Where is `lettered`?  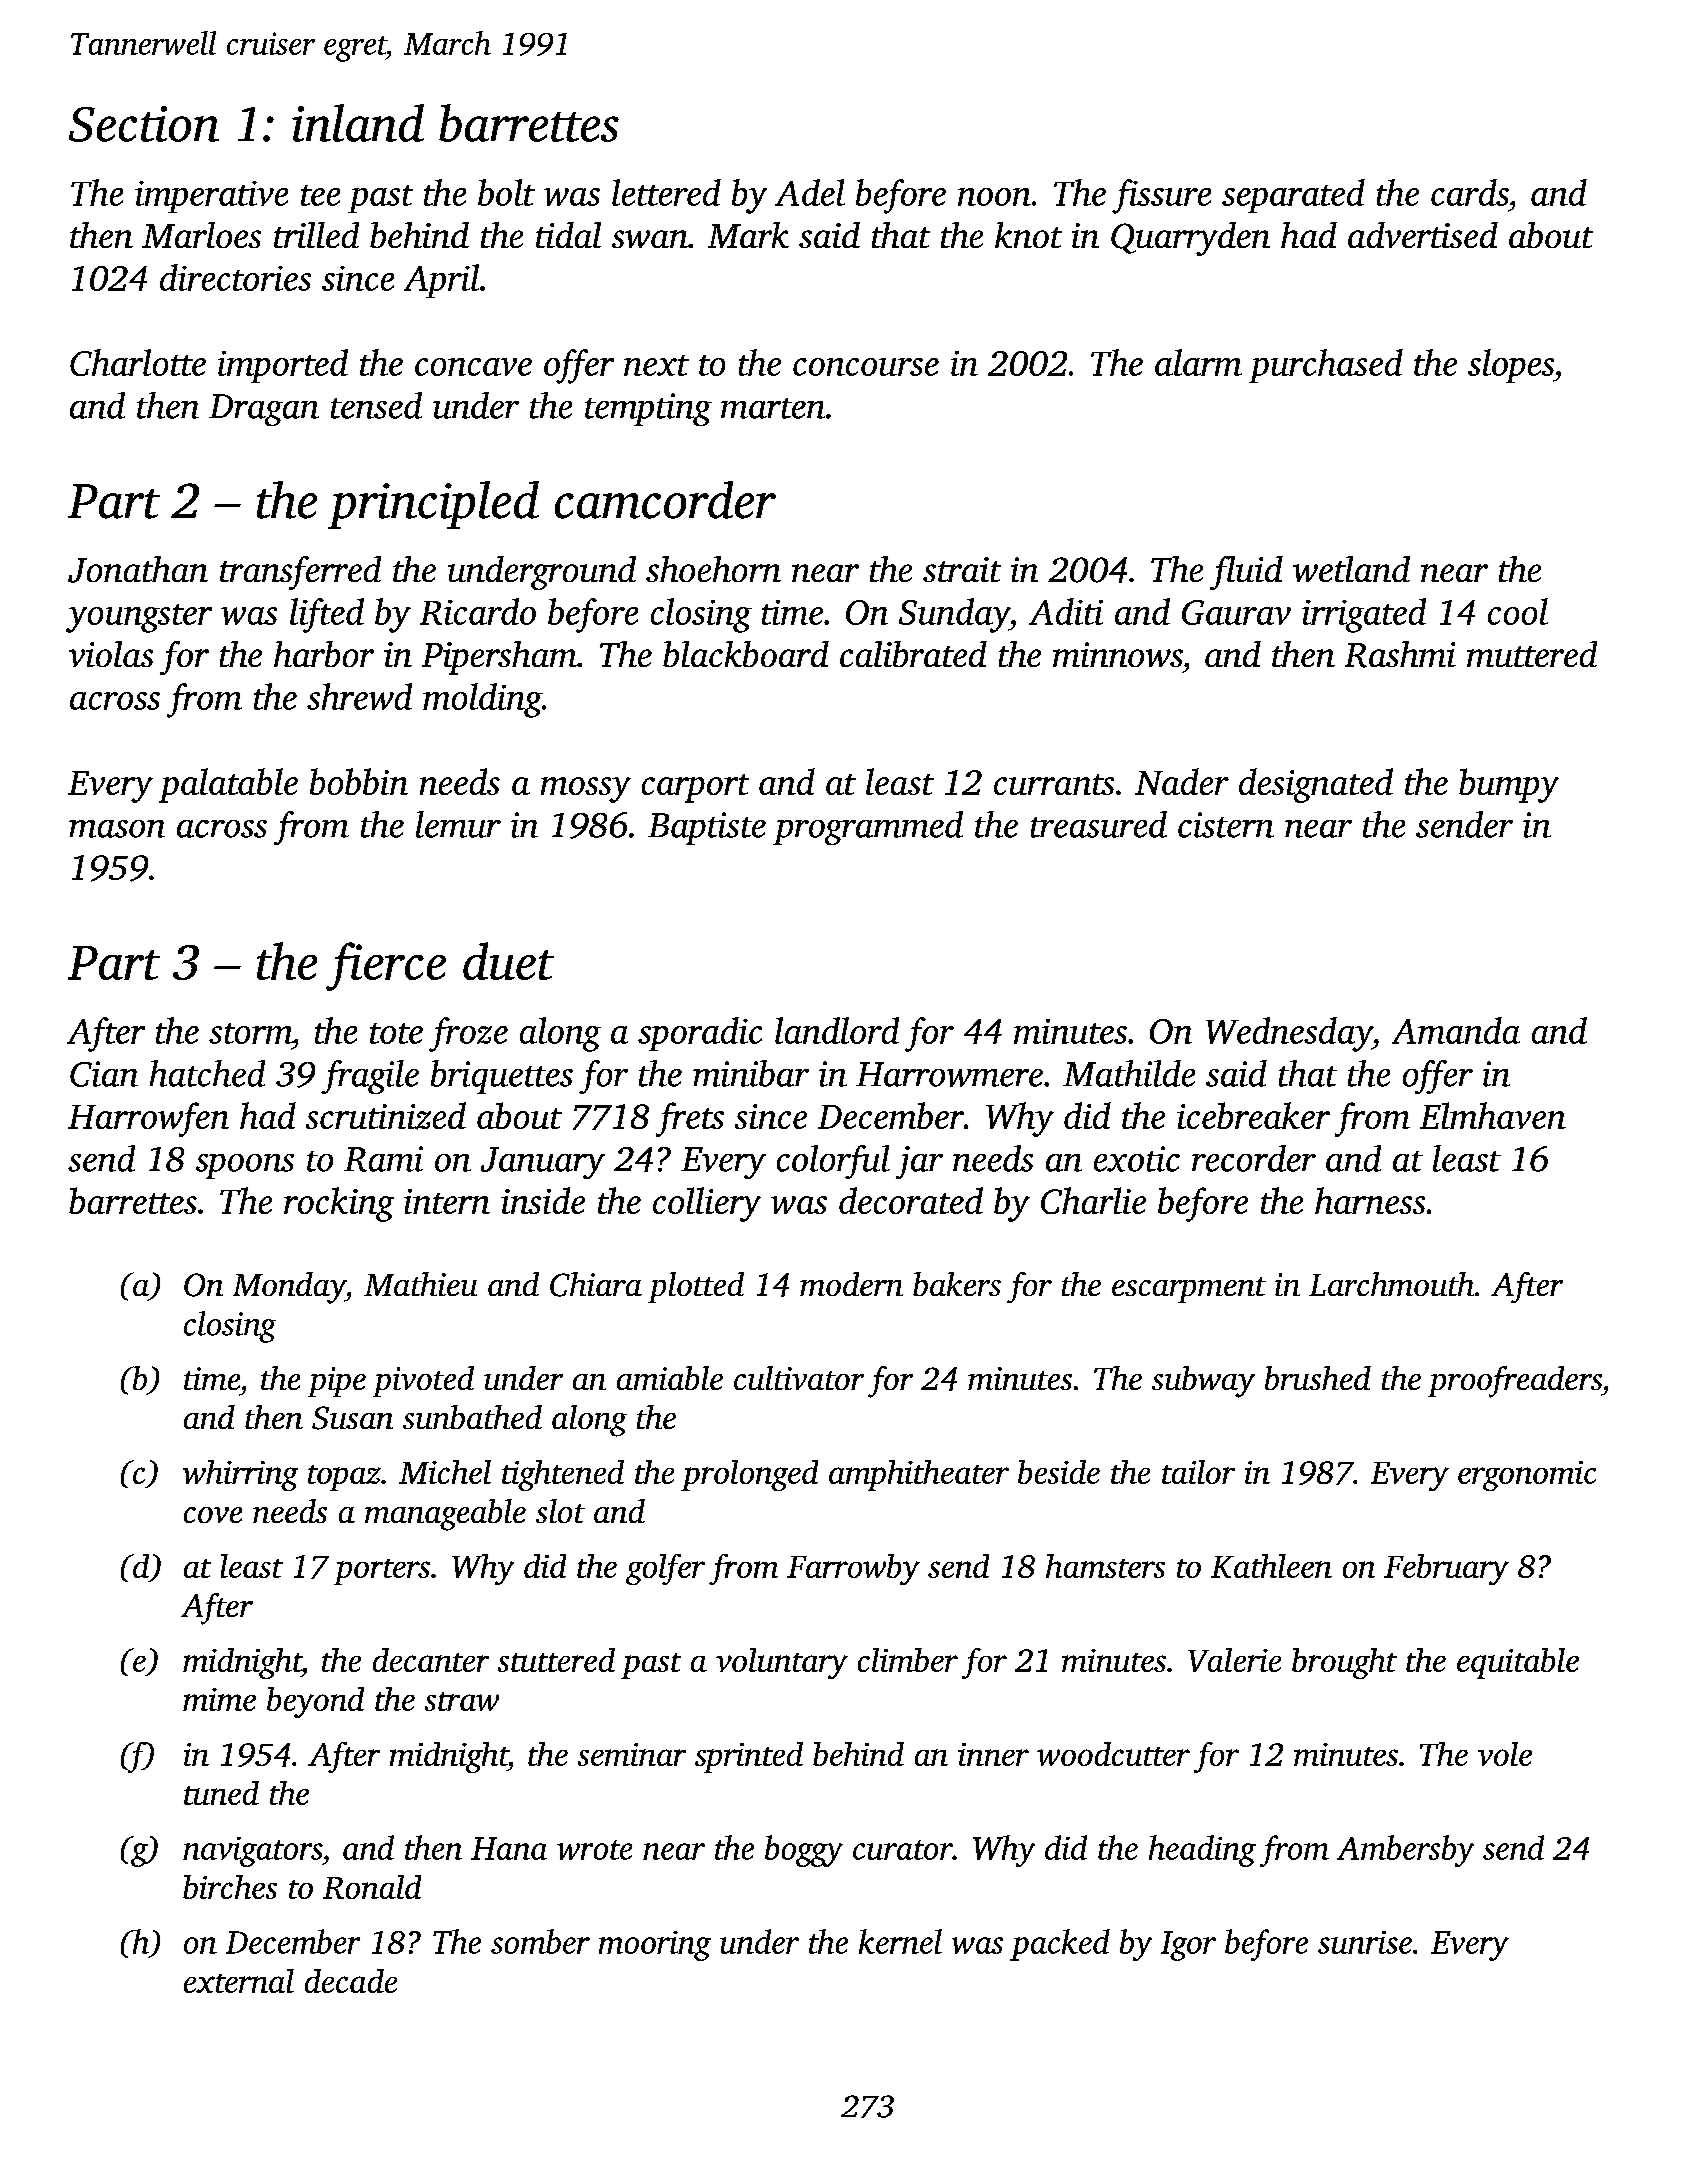 lettered is located at coordinates (666, 192).
